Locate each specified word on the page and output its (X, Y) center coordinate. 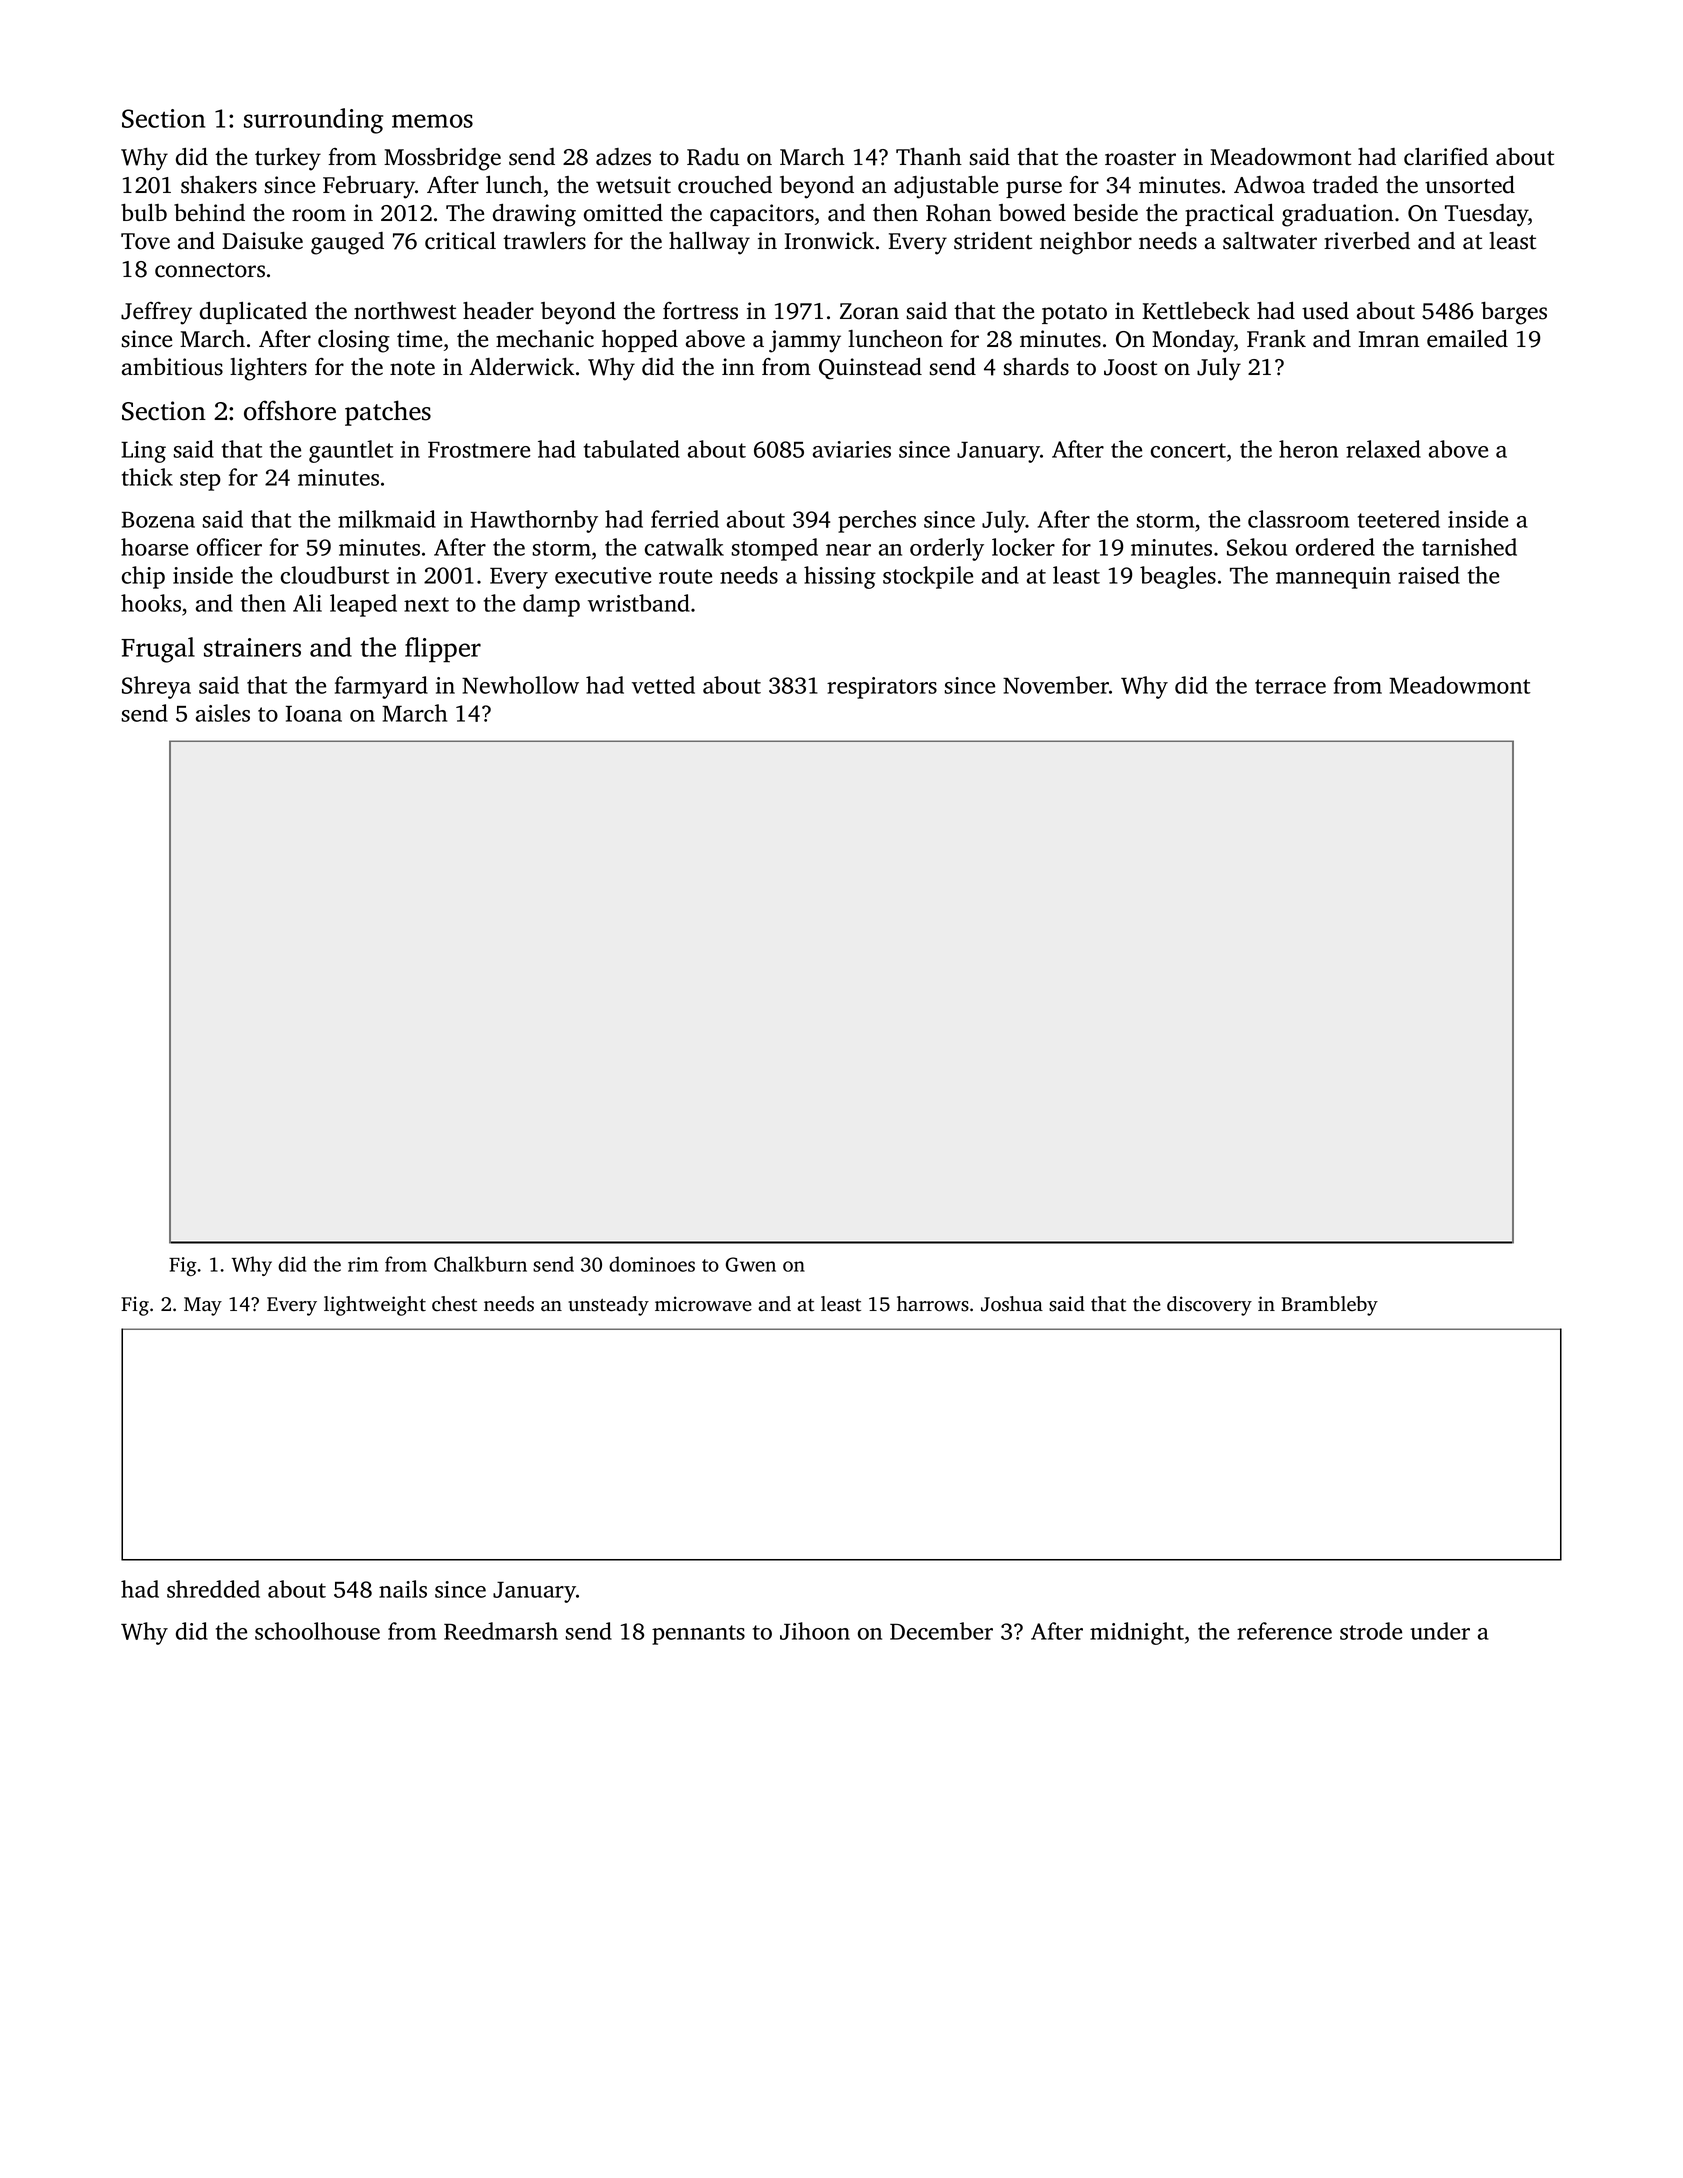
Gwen (751, 1264)
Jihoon (815, 1631)
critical (460, 241)
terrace (1290, 686)
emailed (1467, 339)
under (1440, 1631)
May (203, 1306)
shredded (213, 1589)
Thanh (929, 157)
